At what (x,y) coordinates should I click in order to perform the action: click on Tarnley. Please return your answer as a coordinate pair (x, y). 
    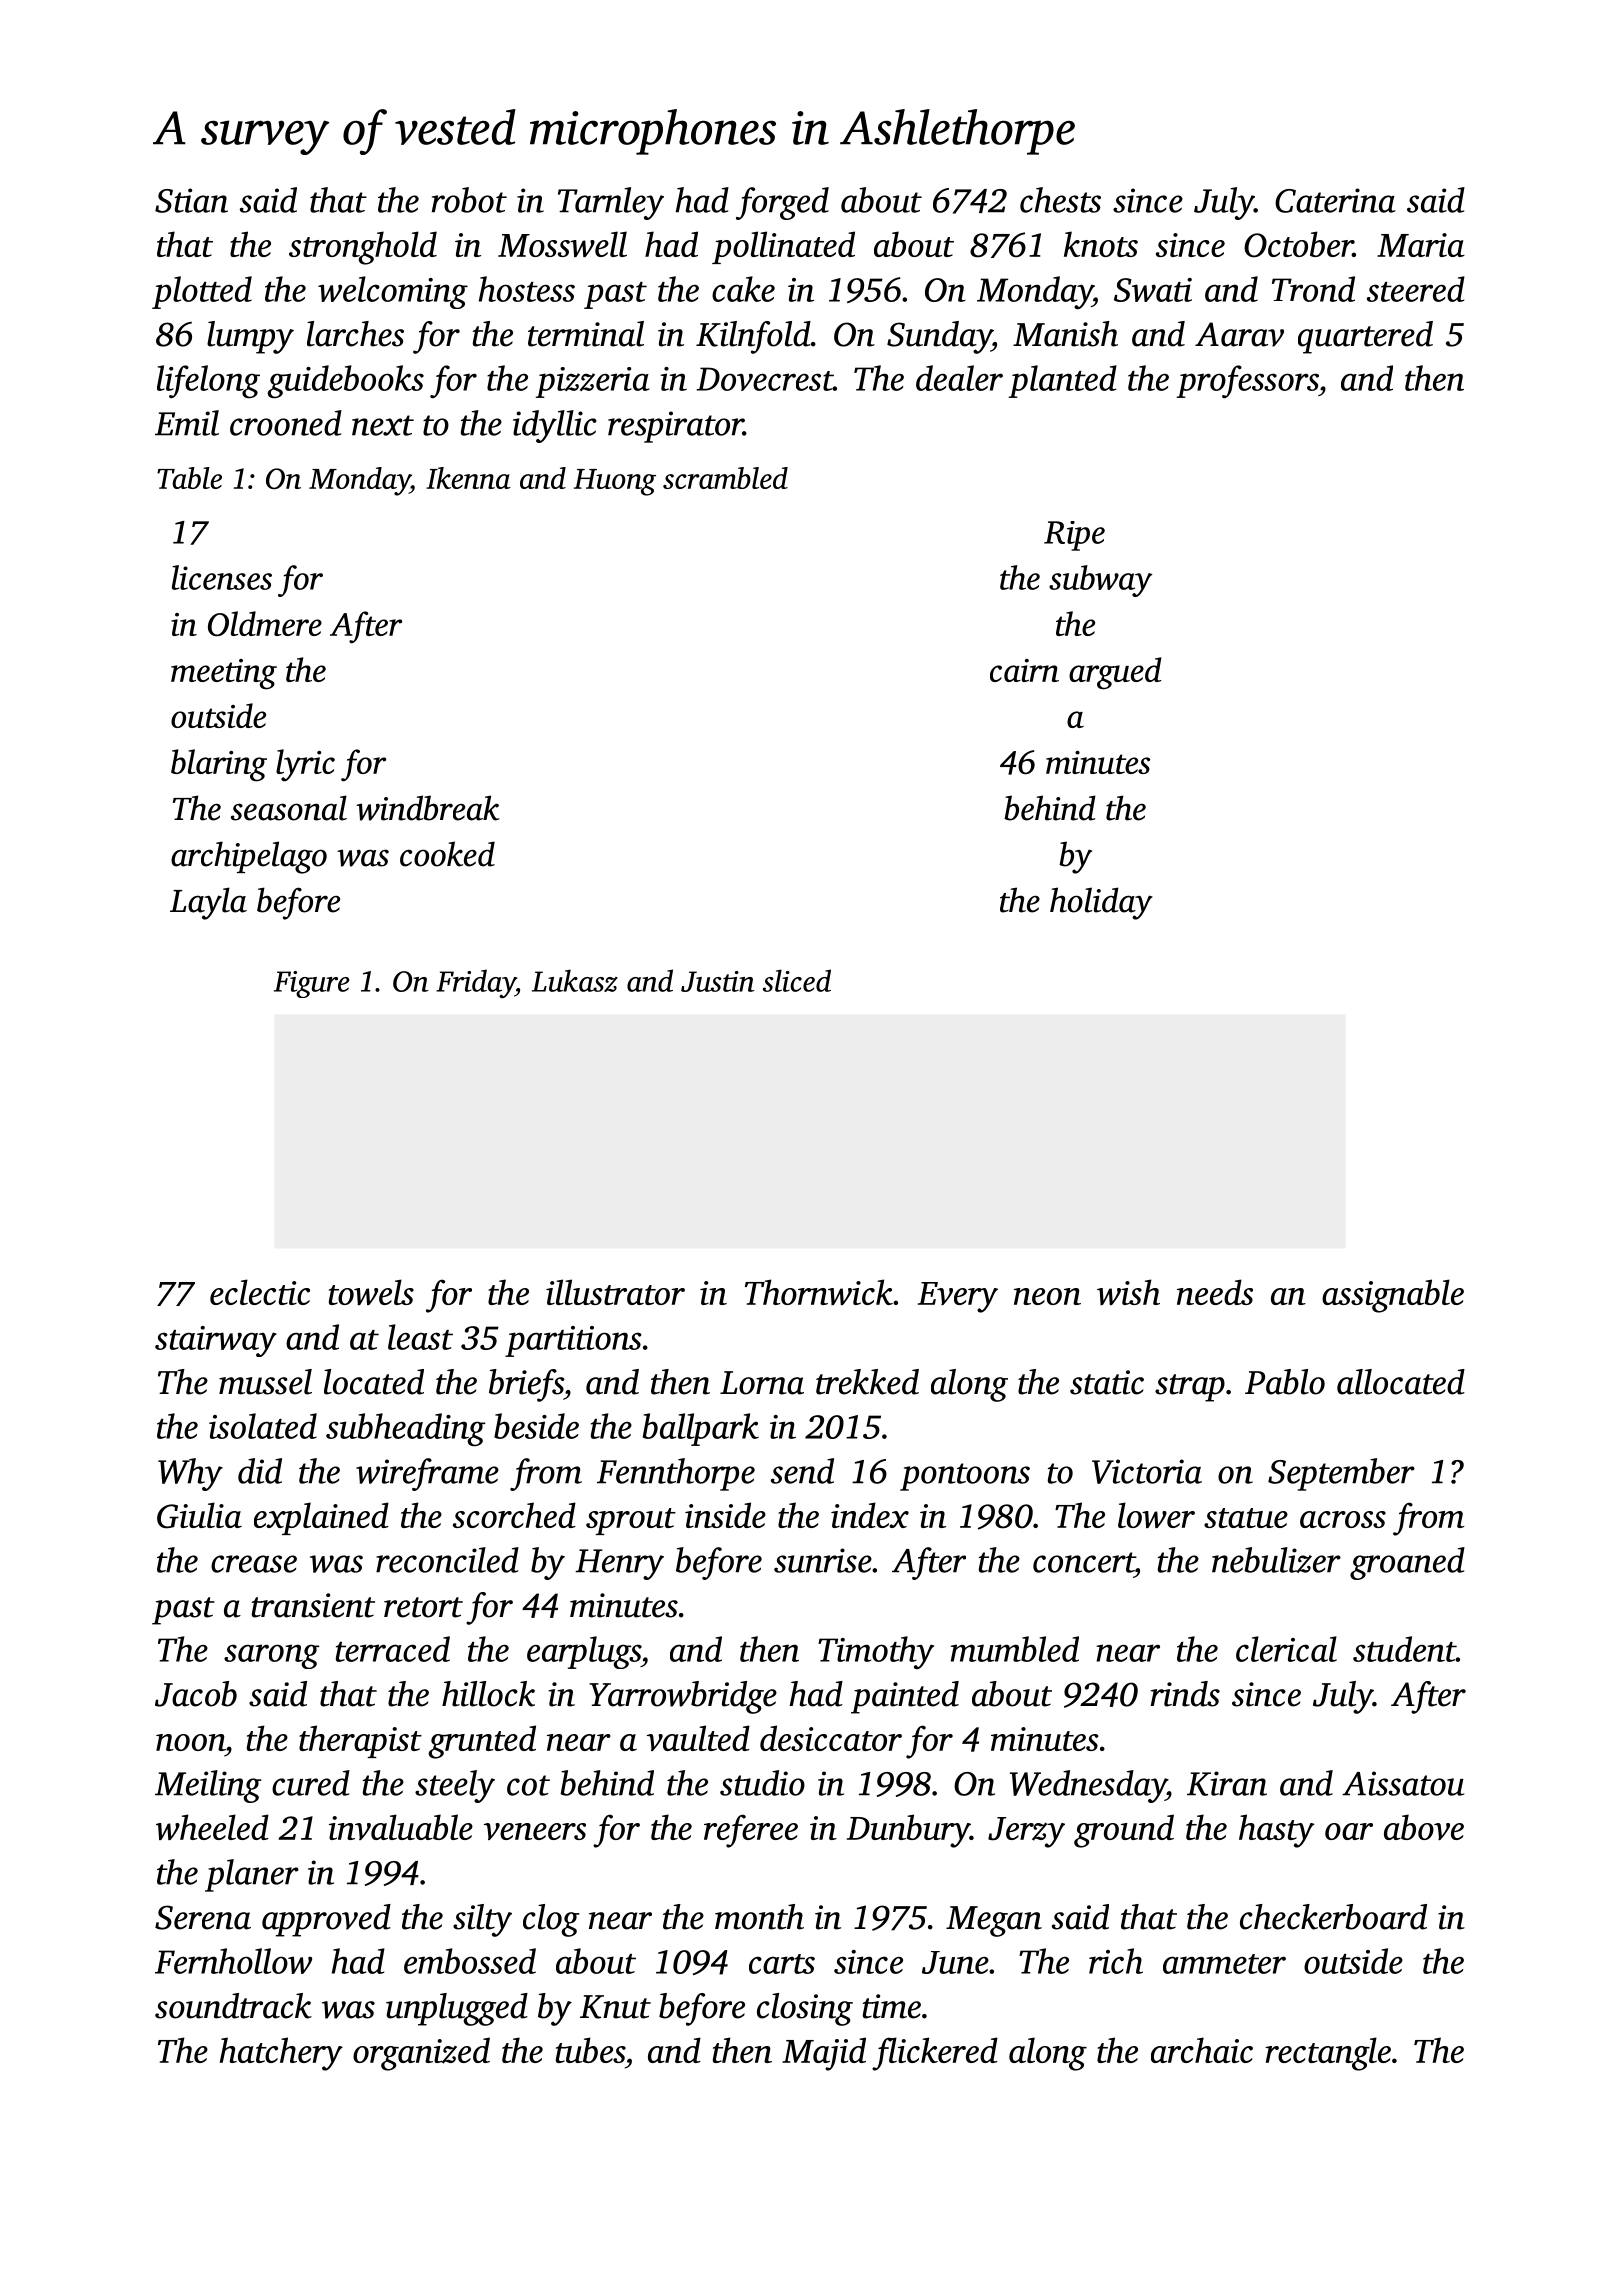
    Looking at the image, I should click on (611, 203).
